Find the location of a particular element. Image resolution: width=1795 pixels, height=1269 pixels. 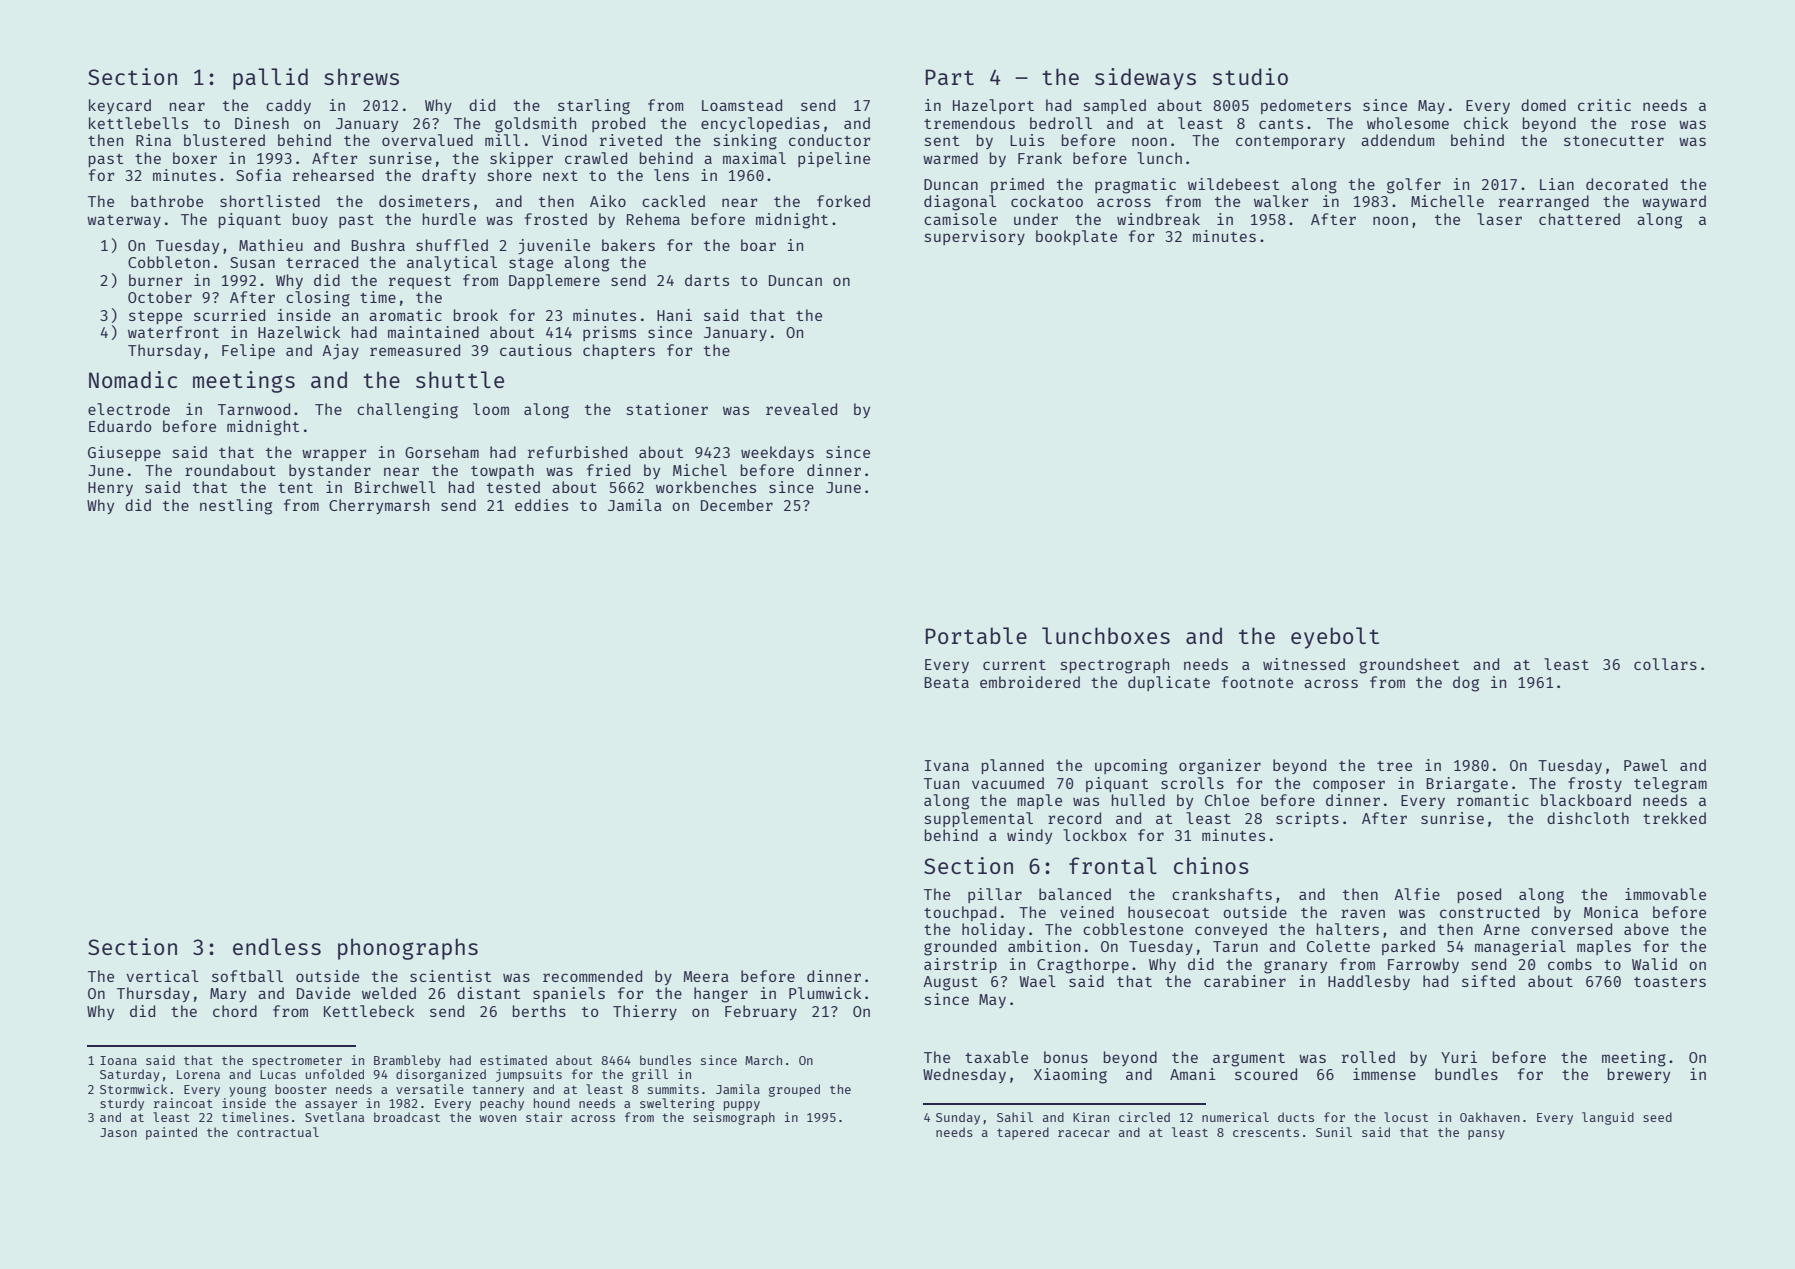

eyebolt is located at coordinates (1335, 638).
